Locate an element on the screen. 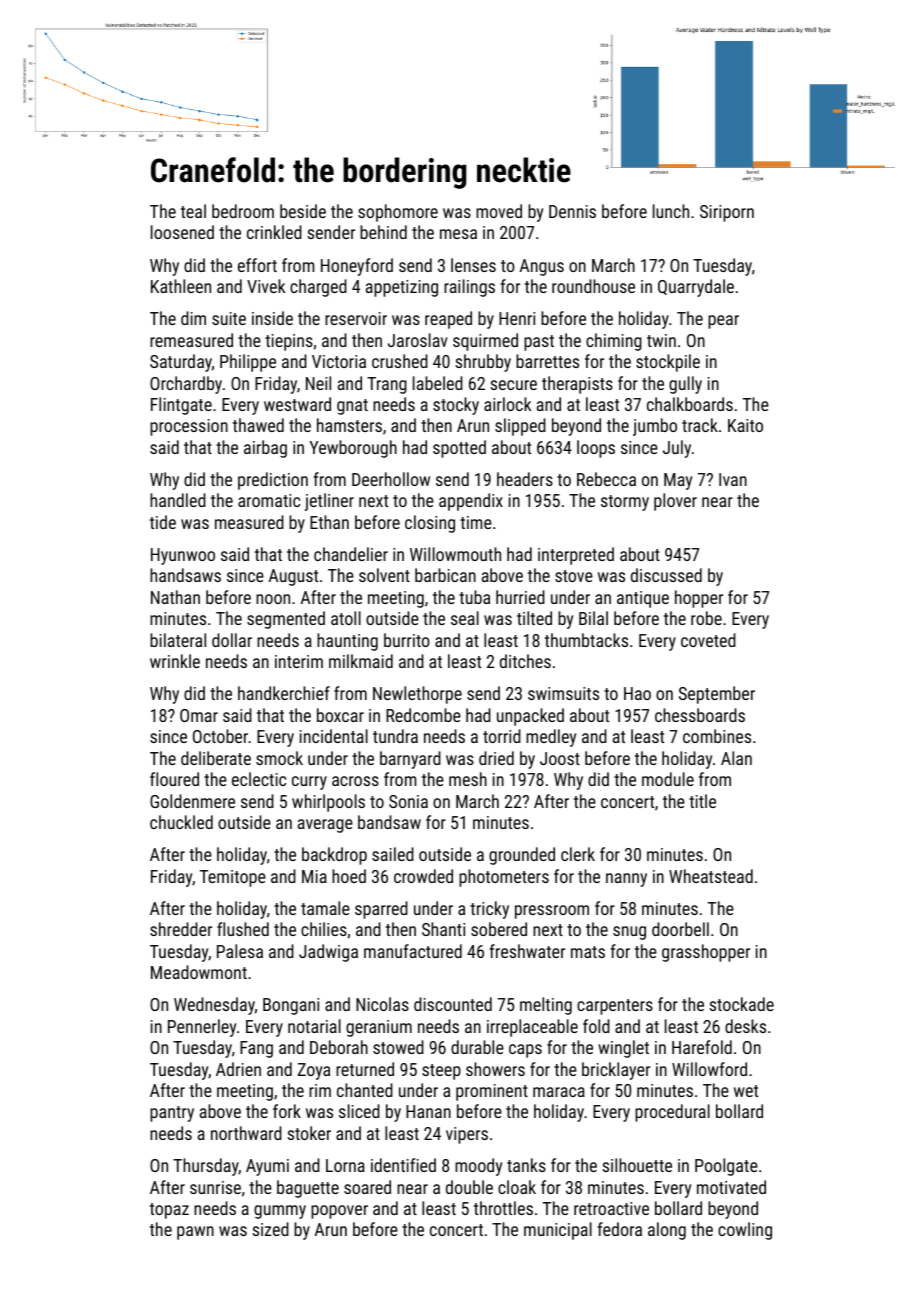  Siriporn is located at coordinates (727, 213).
